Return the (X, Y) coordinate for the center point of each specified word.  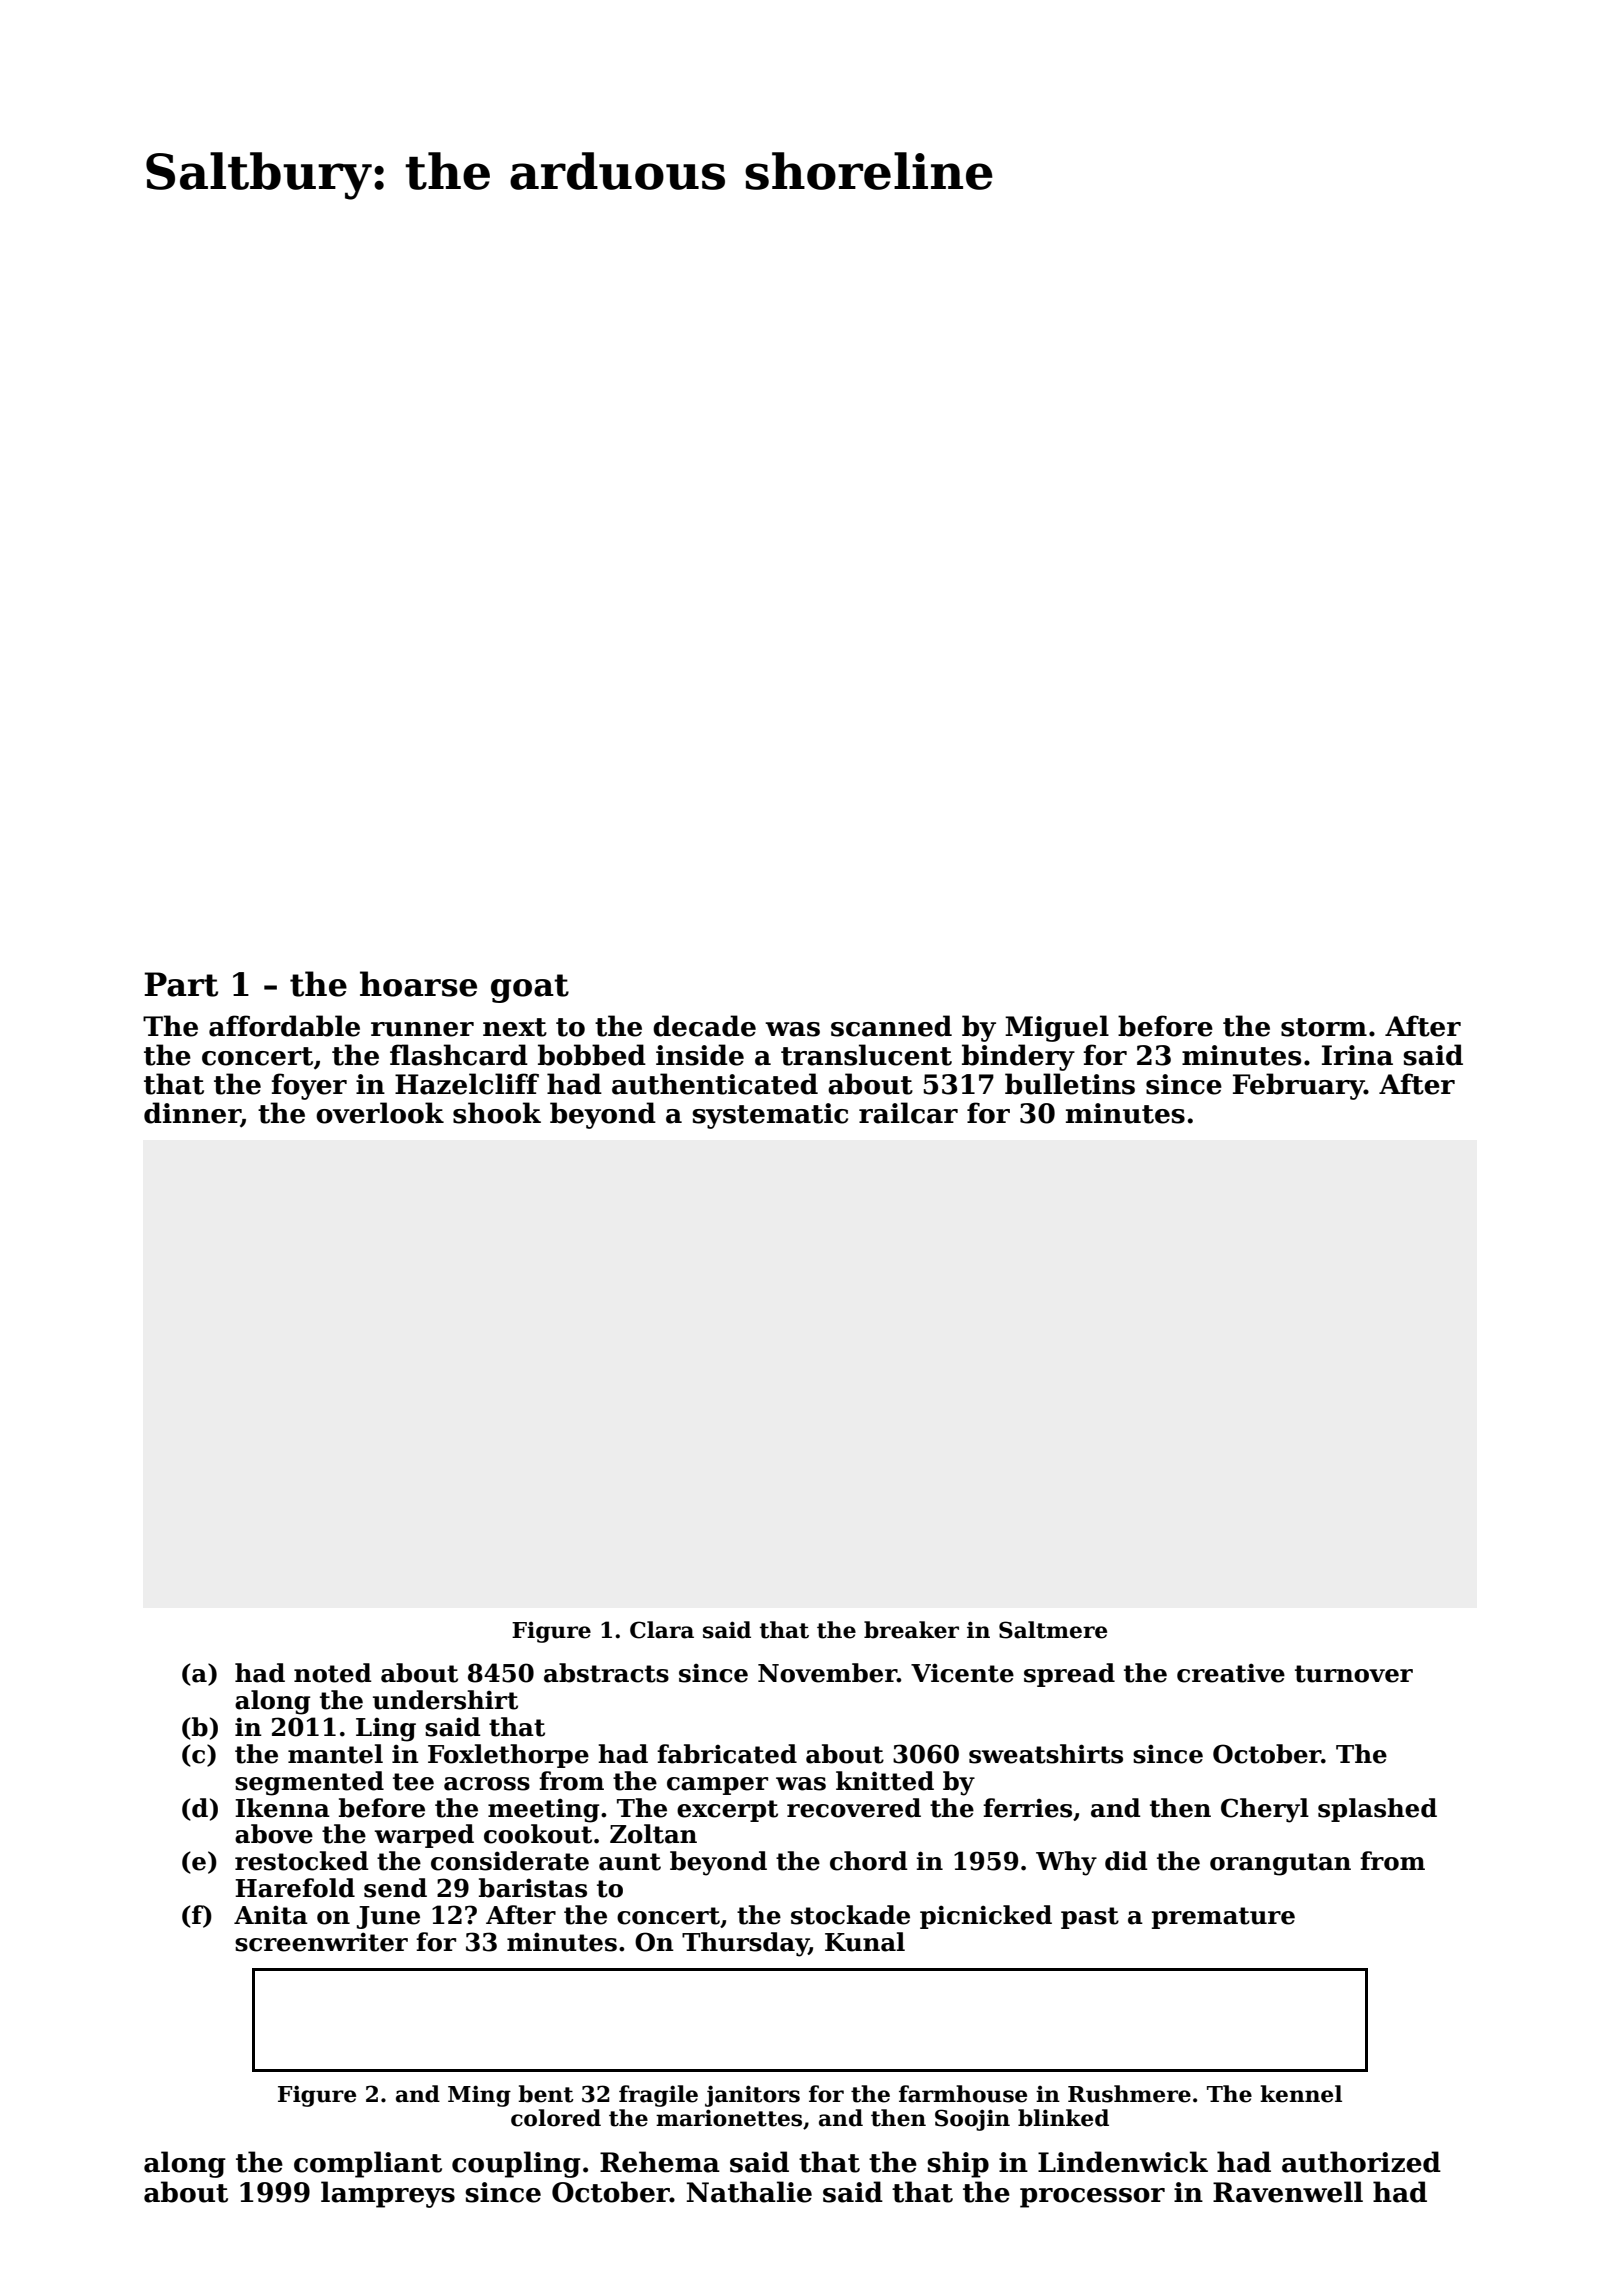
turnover (1354, 1674)
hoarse (418, 984)
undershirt (445, 1700)
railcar (908, 1113)
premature (1223, 1918)
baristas (533, 1888)
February (1298, 1086)
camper (717, 1786)
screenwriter (321, 1942)
